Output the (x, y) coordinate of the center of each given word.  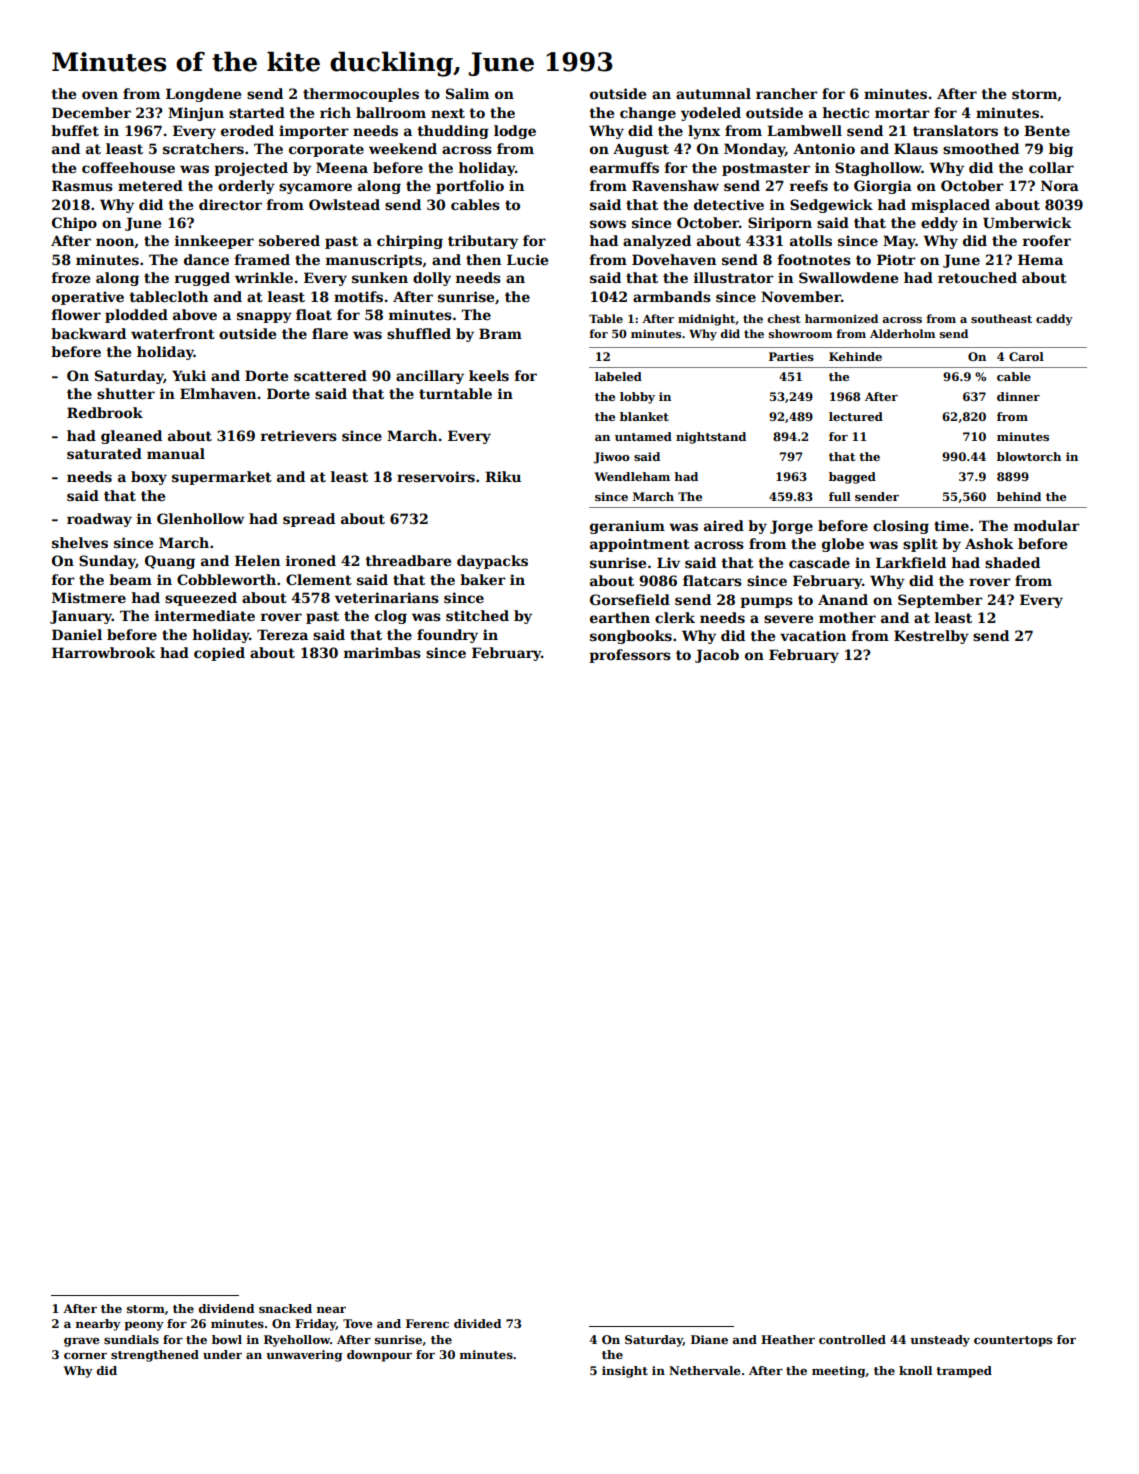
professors (630, 656)
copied (219, 654)
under (222, 1354)
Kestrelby (931, 637)
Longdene (203, 95)
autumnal (713, 93)
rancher (787, 93)
